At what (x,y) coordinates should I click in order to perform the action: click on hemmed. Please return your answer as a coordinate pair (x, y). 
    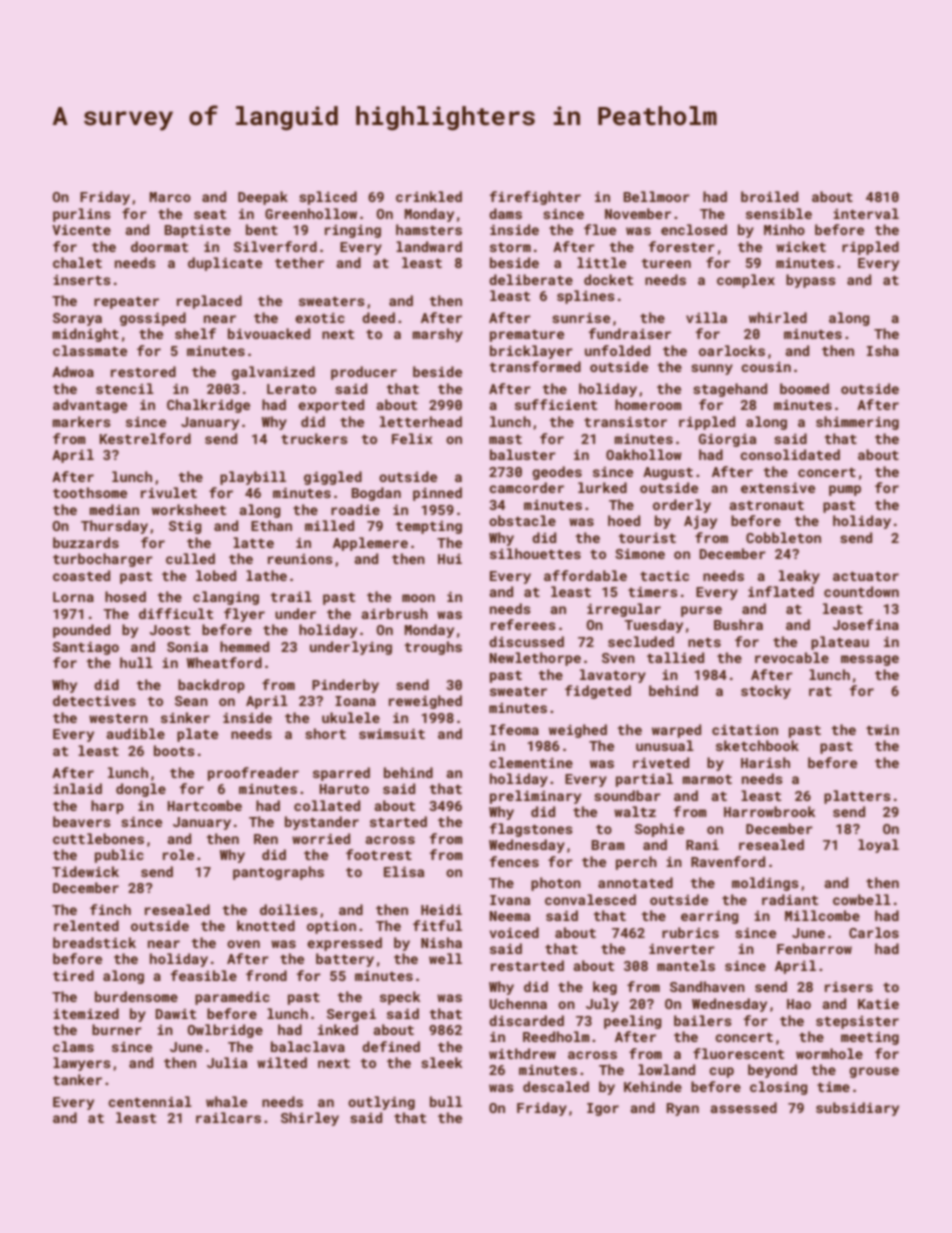
    Looking at the image, I should click on (244, 646).
